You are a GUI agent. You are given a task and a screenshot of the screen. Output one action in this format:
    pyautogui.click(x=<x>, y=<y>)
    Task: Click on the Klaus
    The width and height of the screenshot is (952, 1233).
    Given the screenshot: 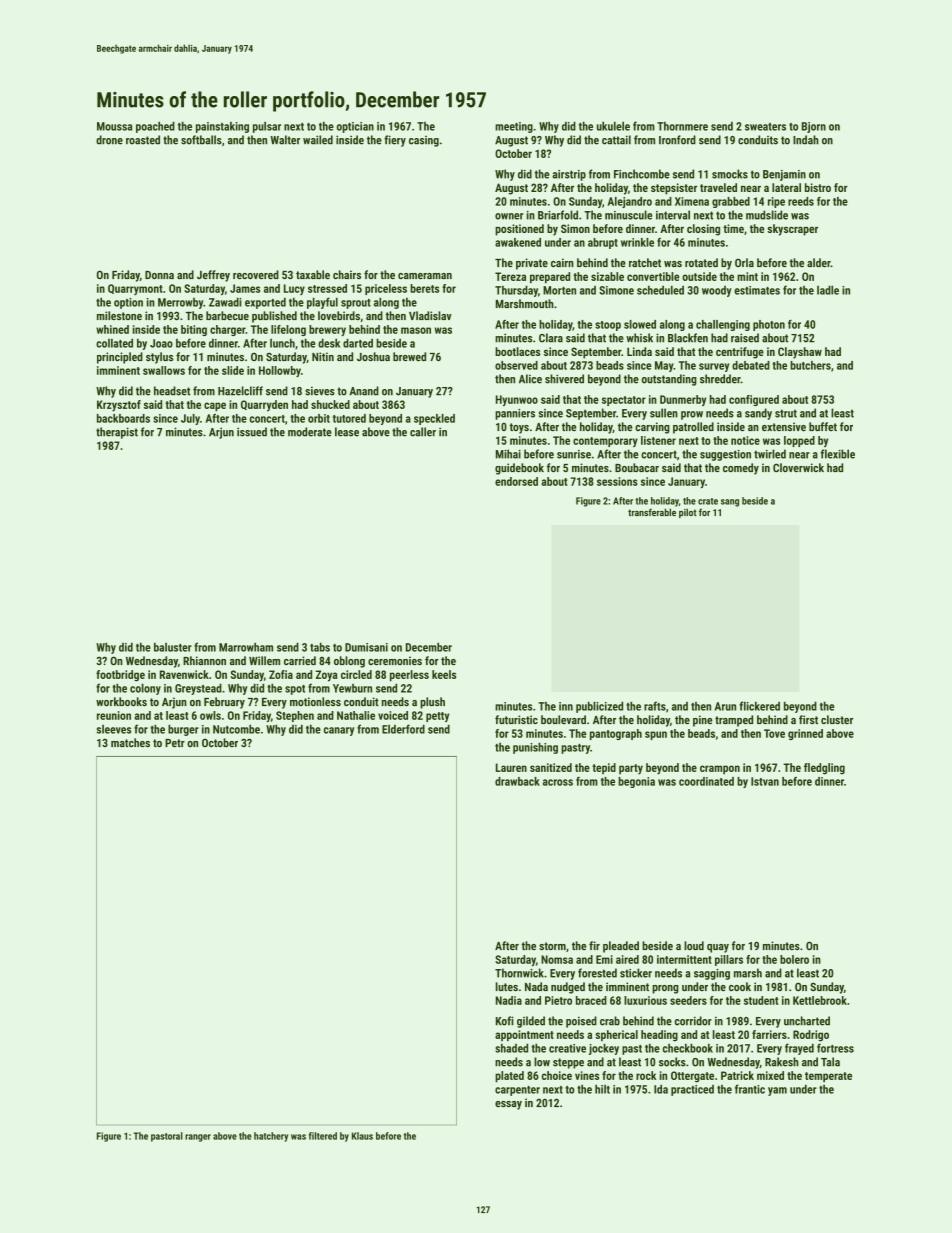 What is the action you would take?
    pyautogui.click(x=362, y=1136)
